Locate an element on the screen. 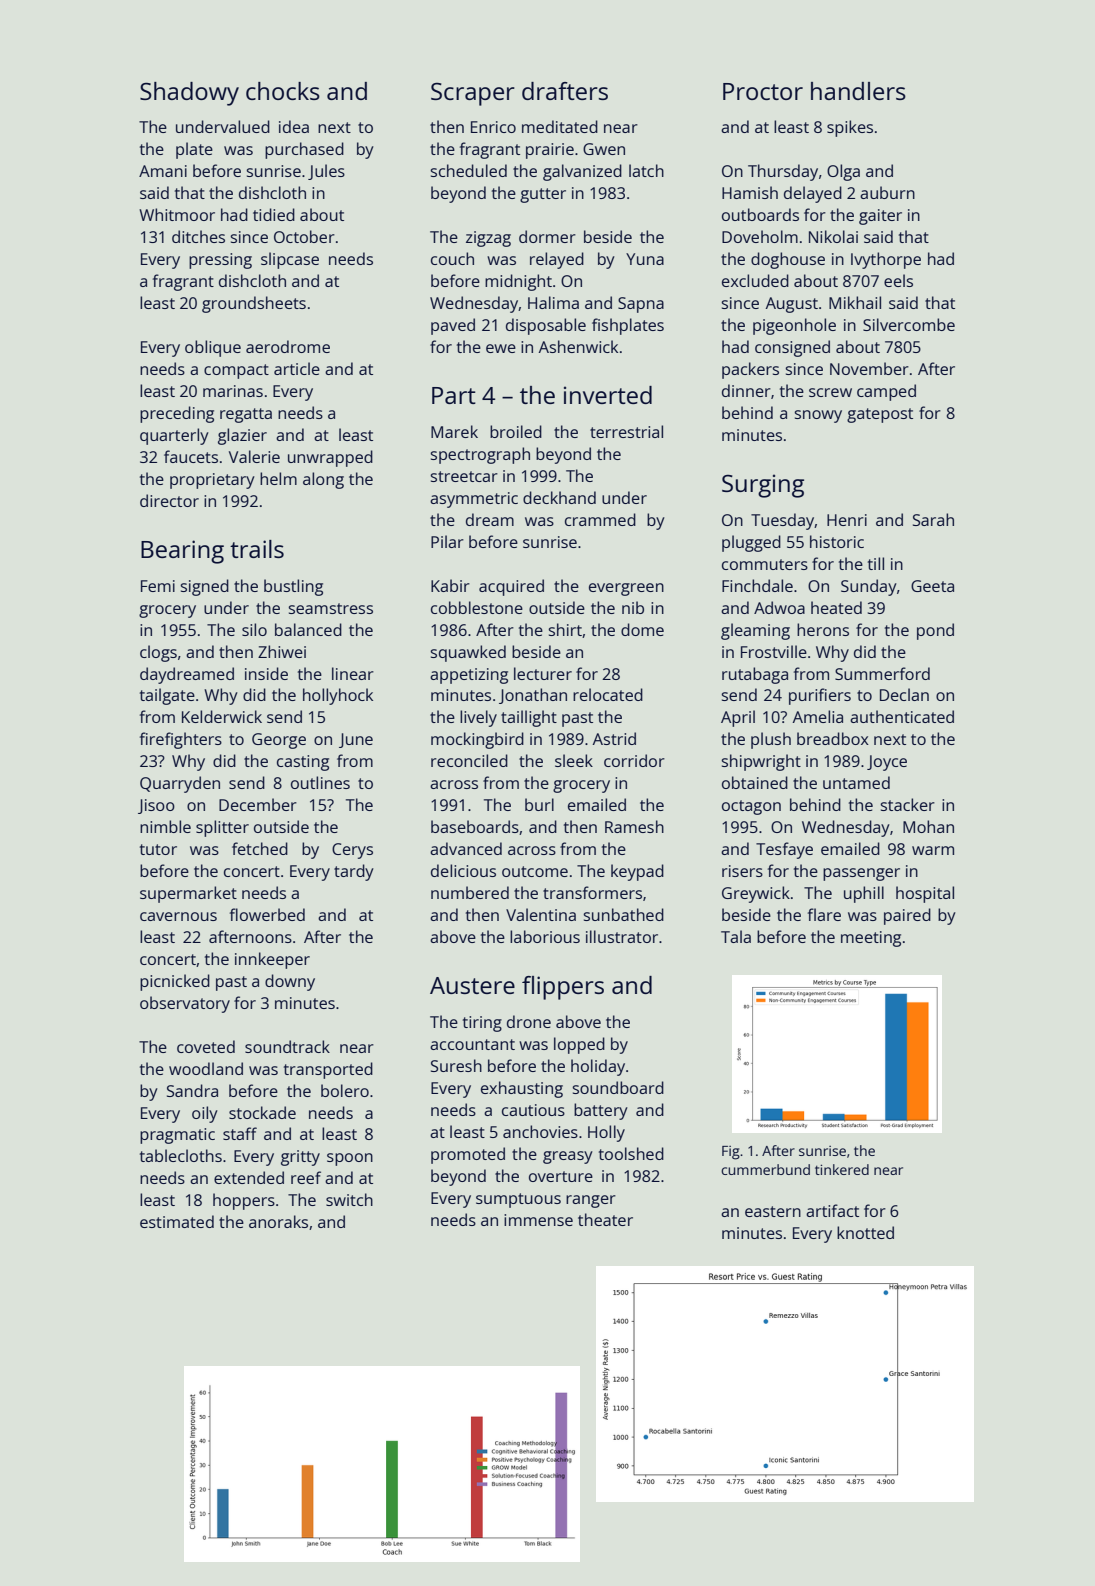 This screenshot has height=1586, width=1095. preceding is located at coordinates (177, 414).
